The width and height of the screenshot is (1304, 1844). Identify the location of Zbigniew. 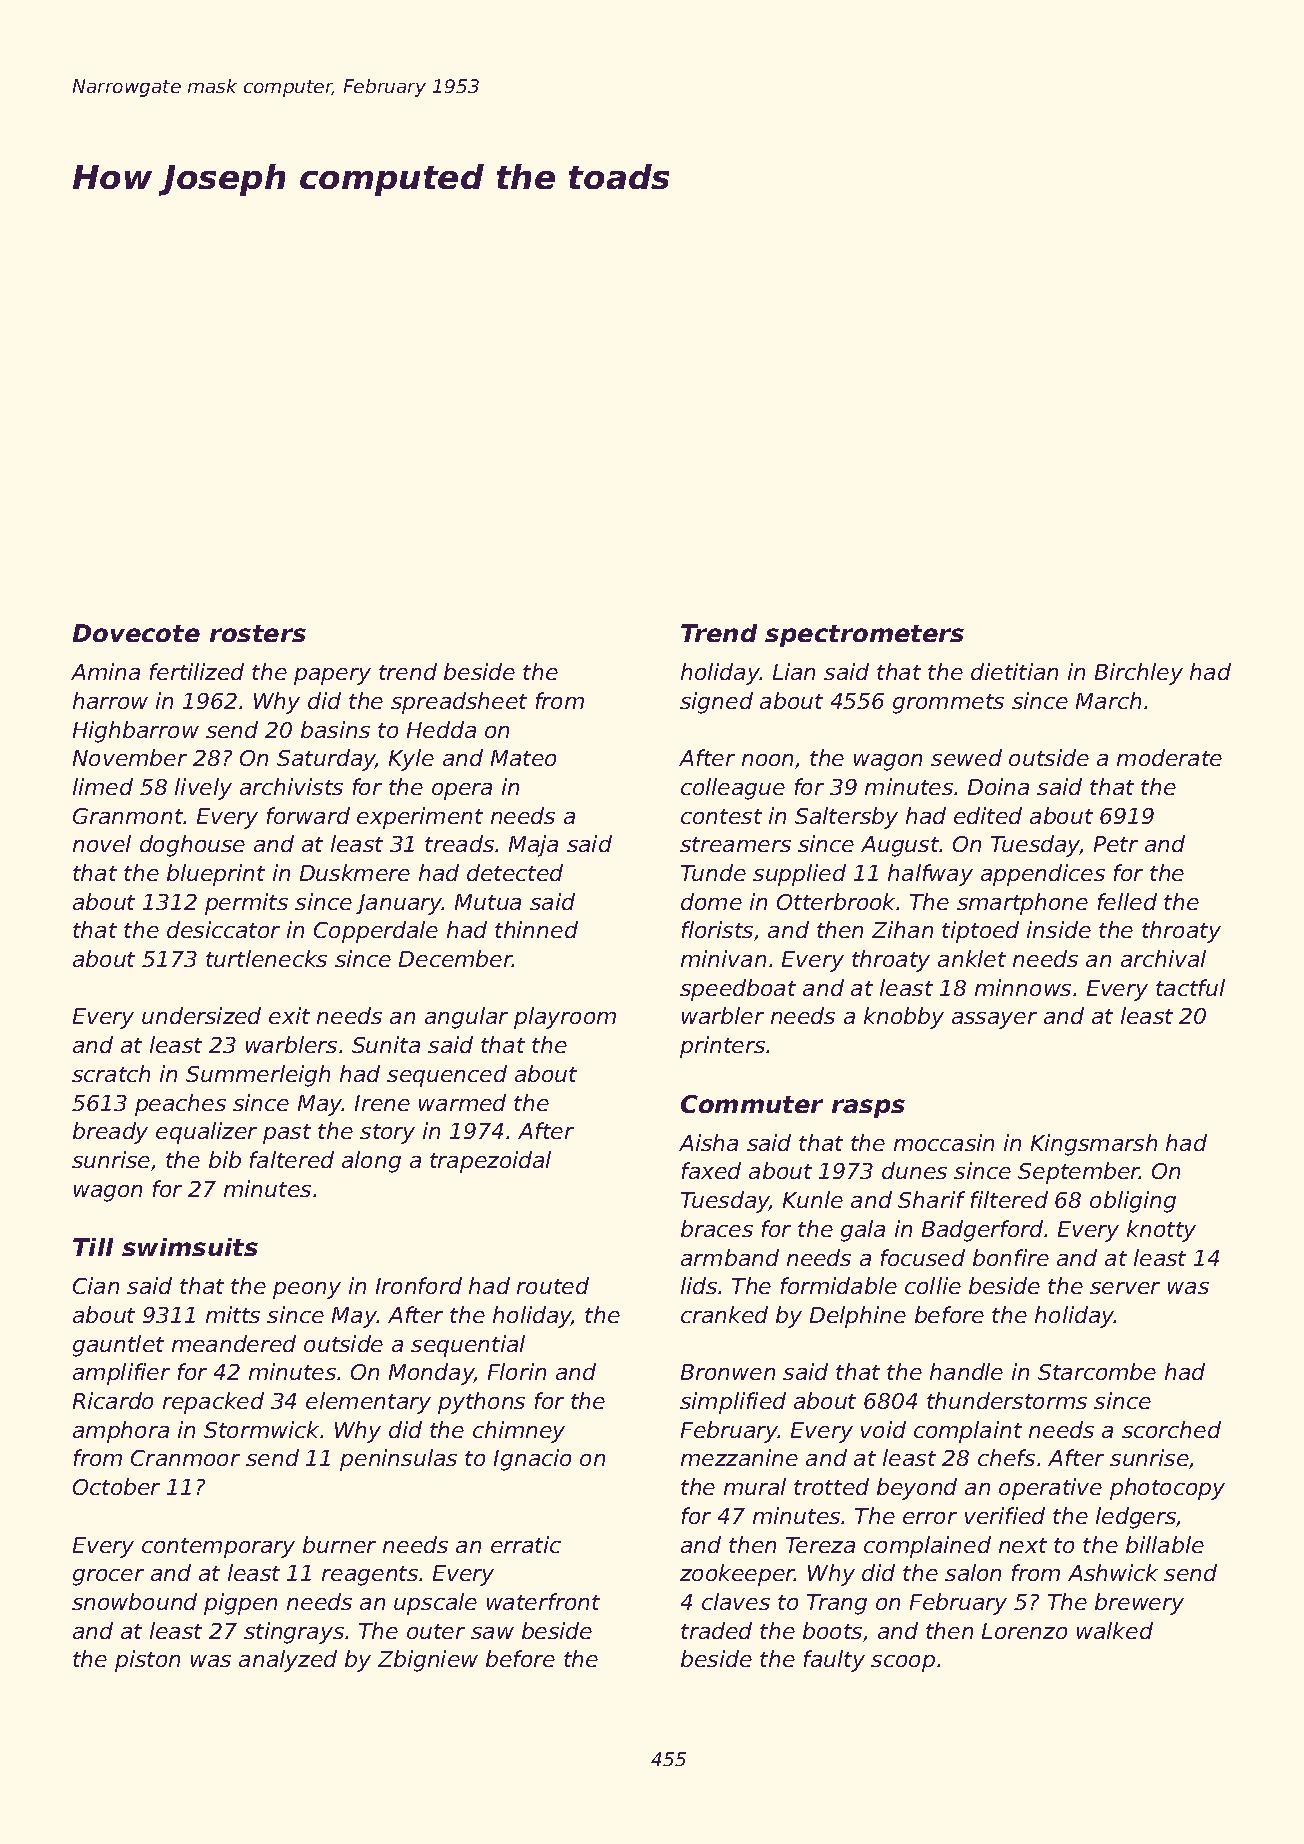
(428, 1661).
